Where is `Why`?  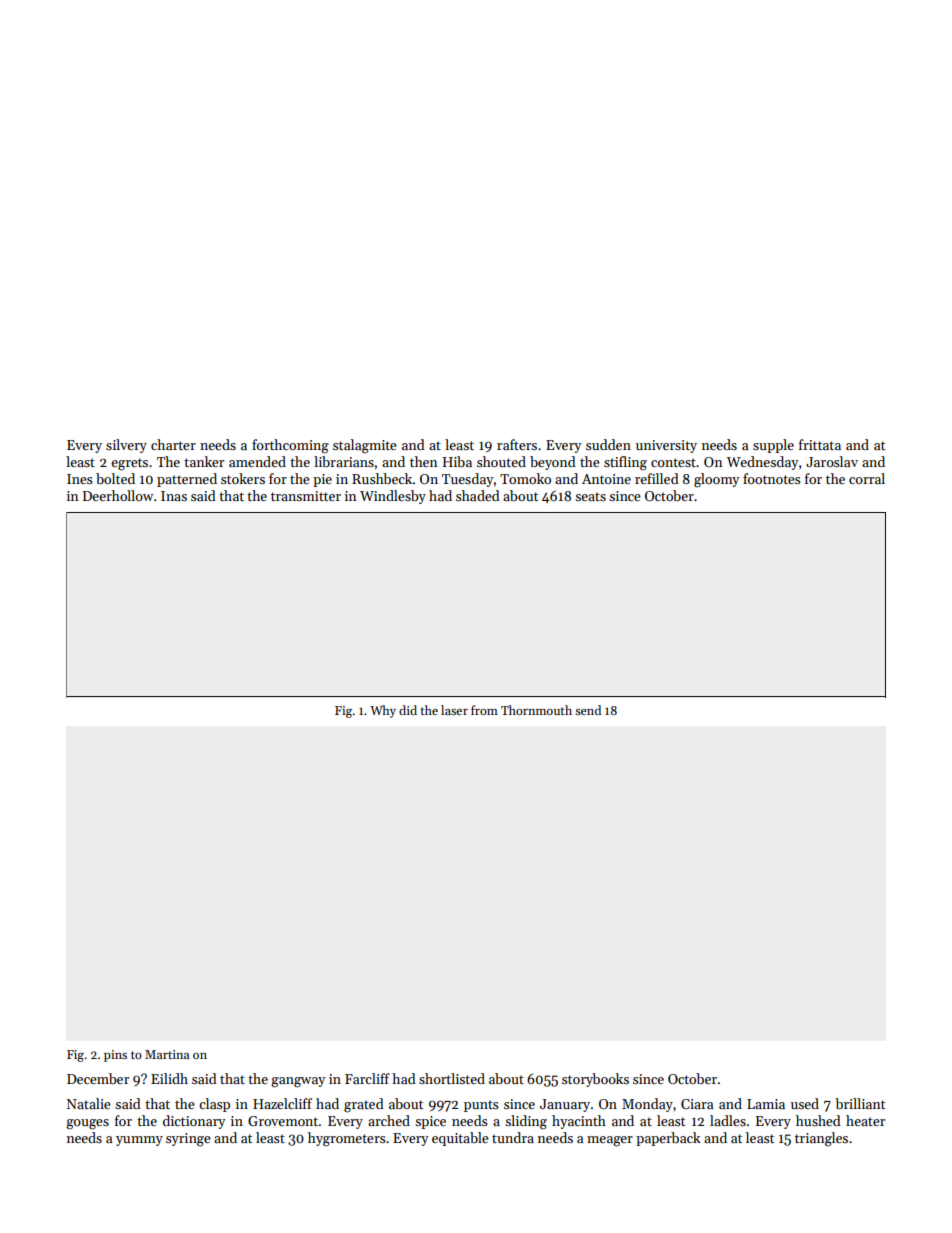 Why is located at coordinates (383, 711).
